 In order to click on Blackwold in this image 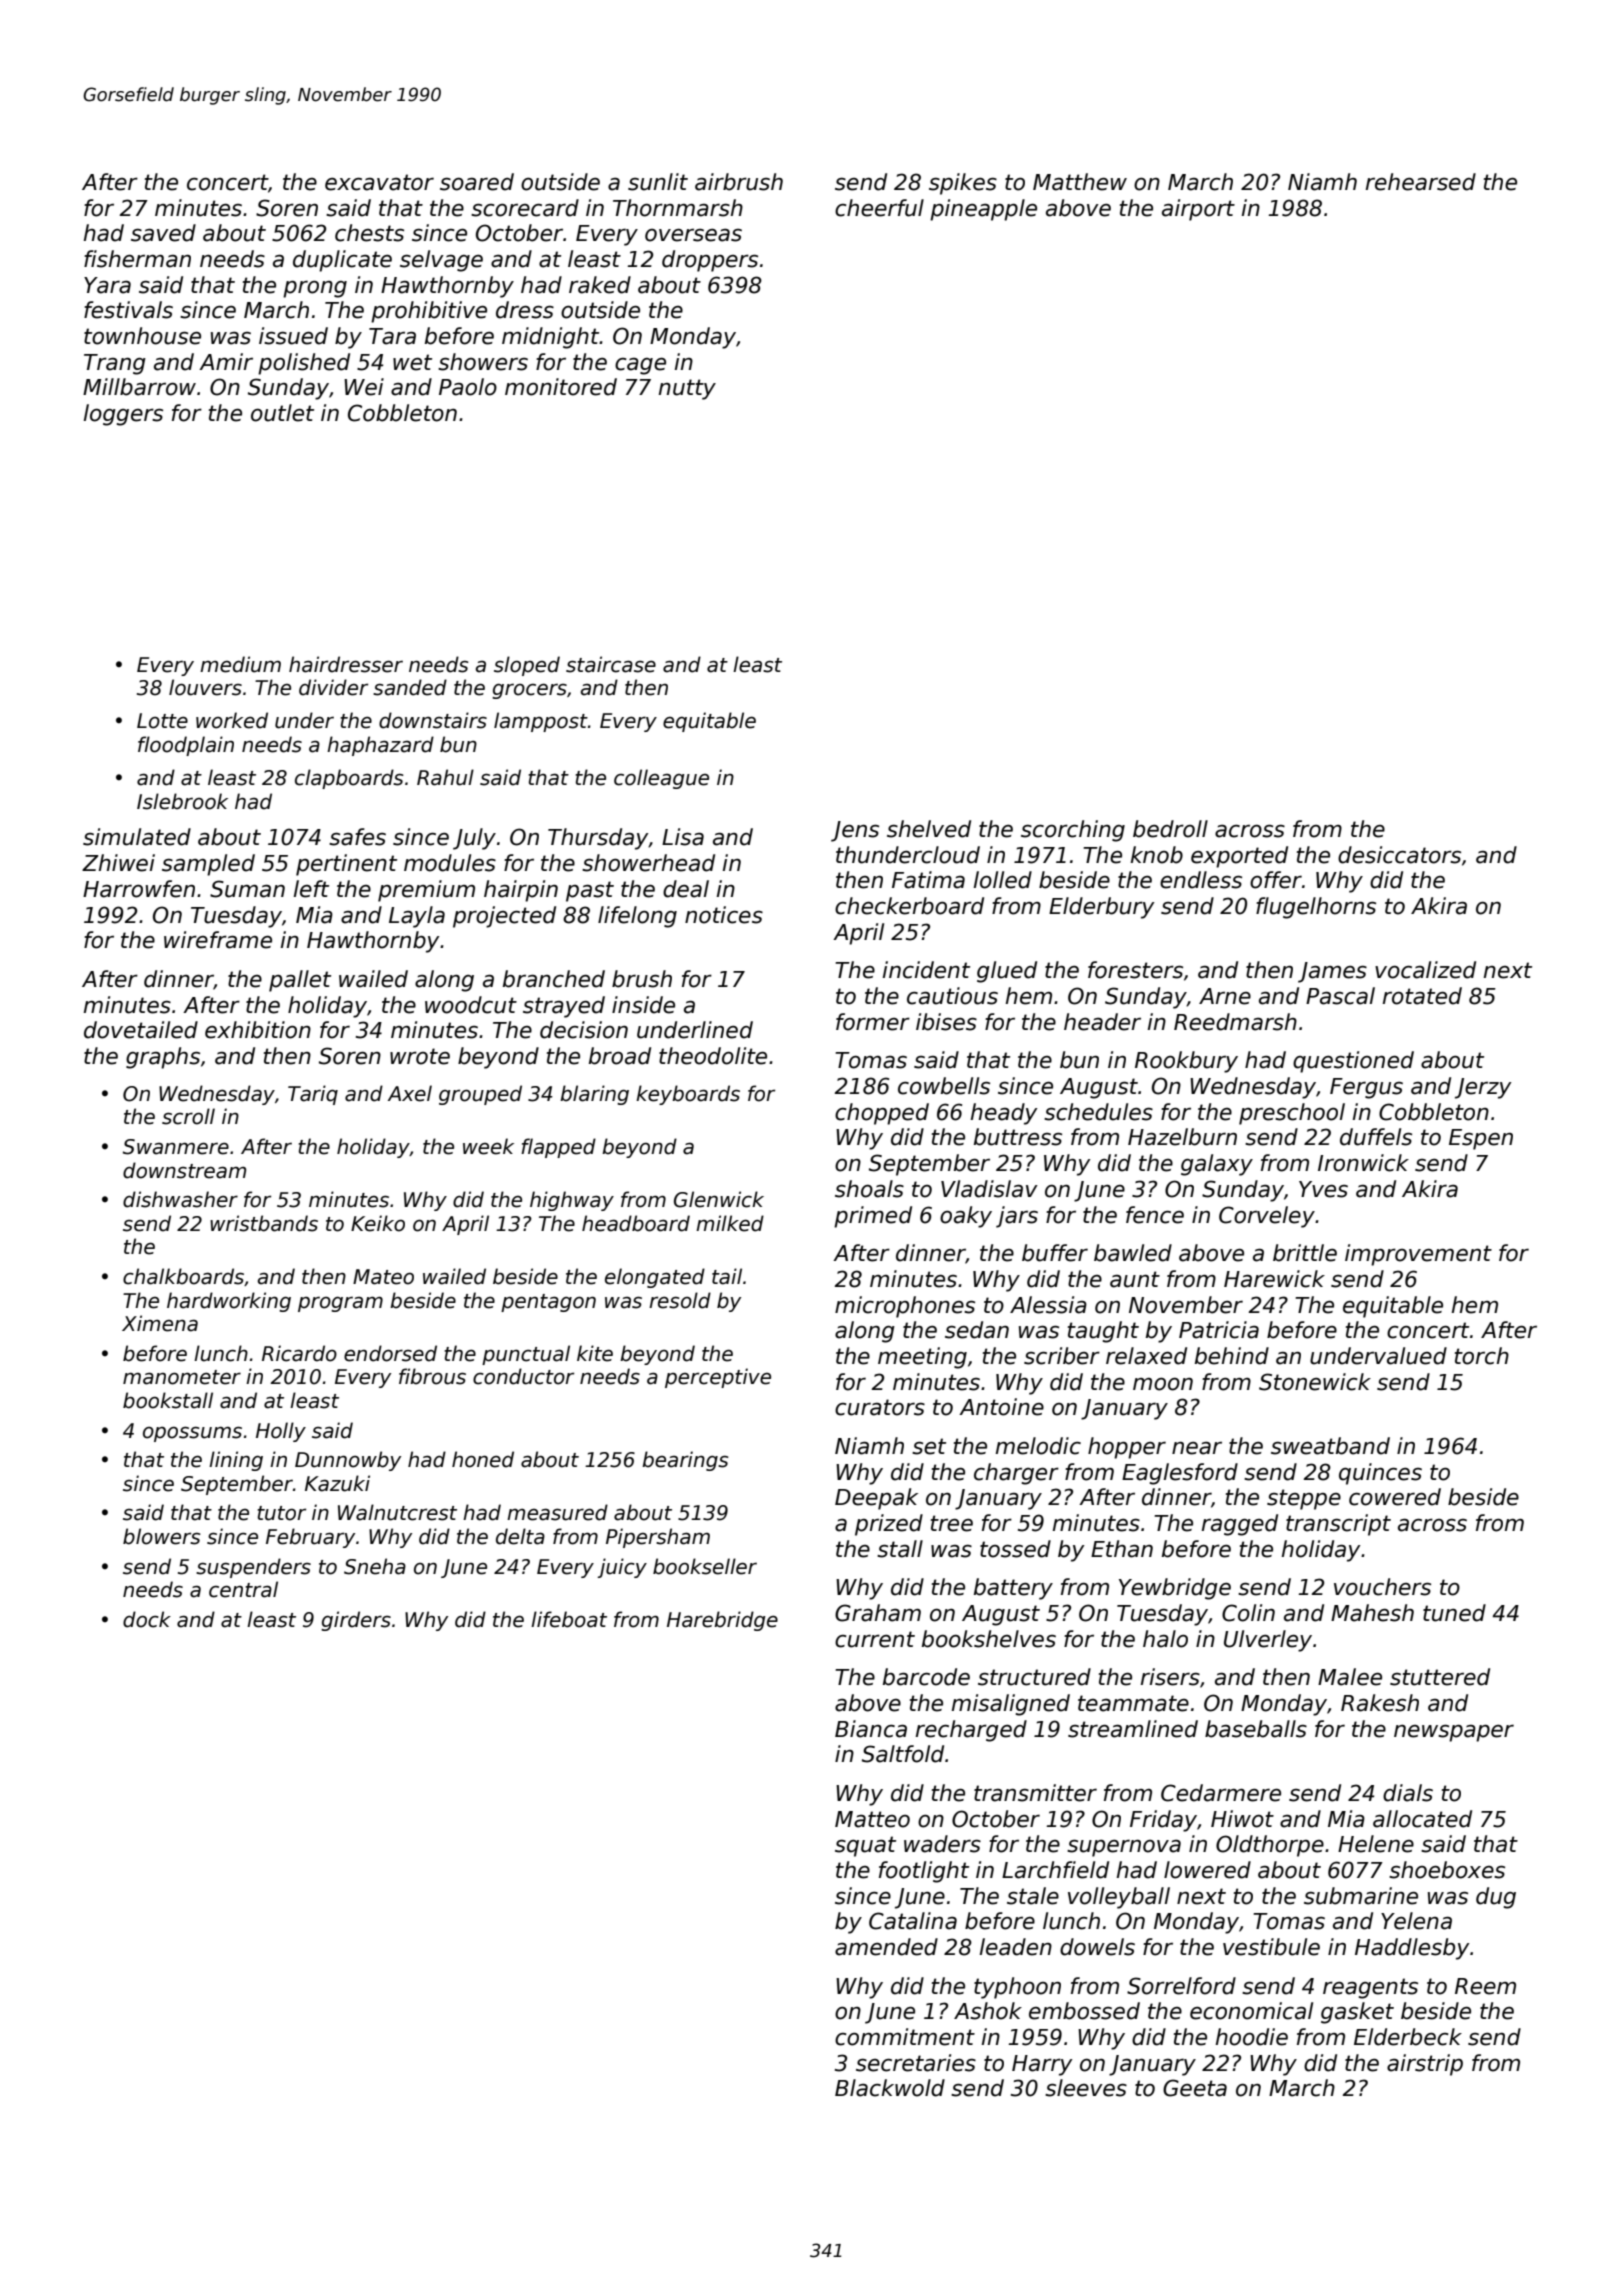, I will do `click(890, 2088)`.
